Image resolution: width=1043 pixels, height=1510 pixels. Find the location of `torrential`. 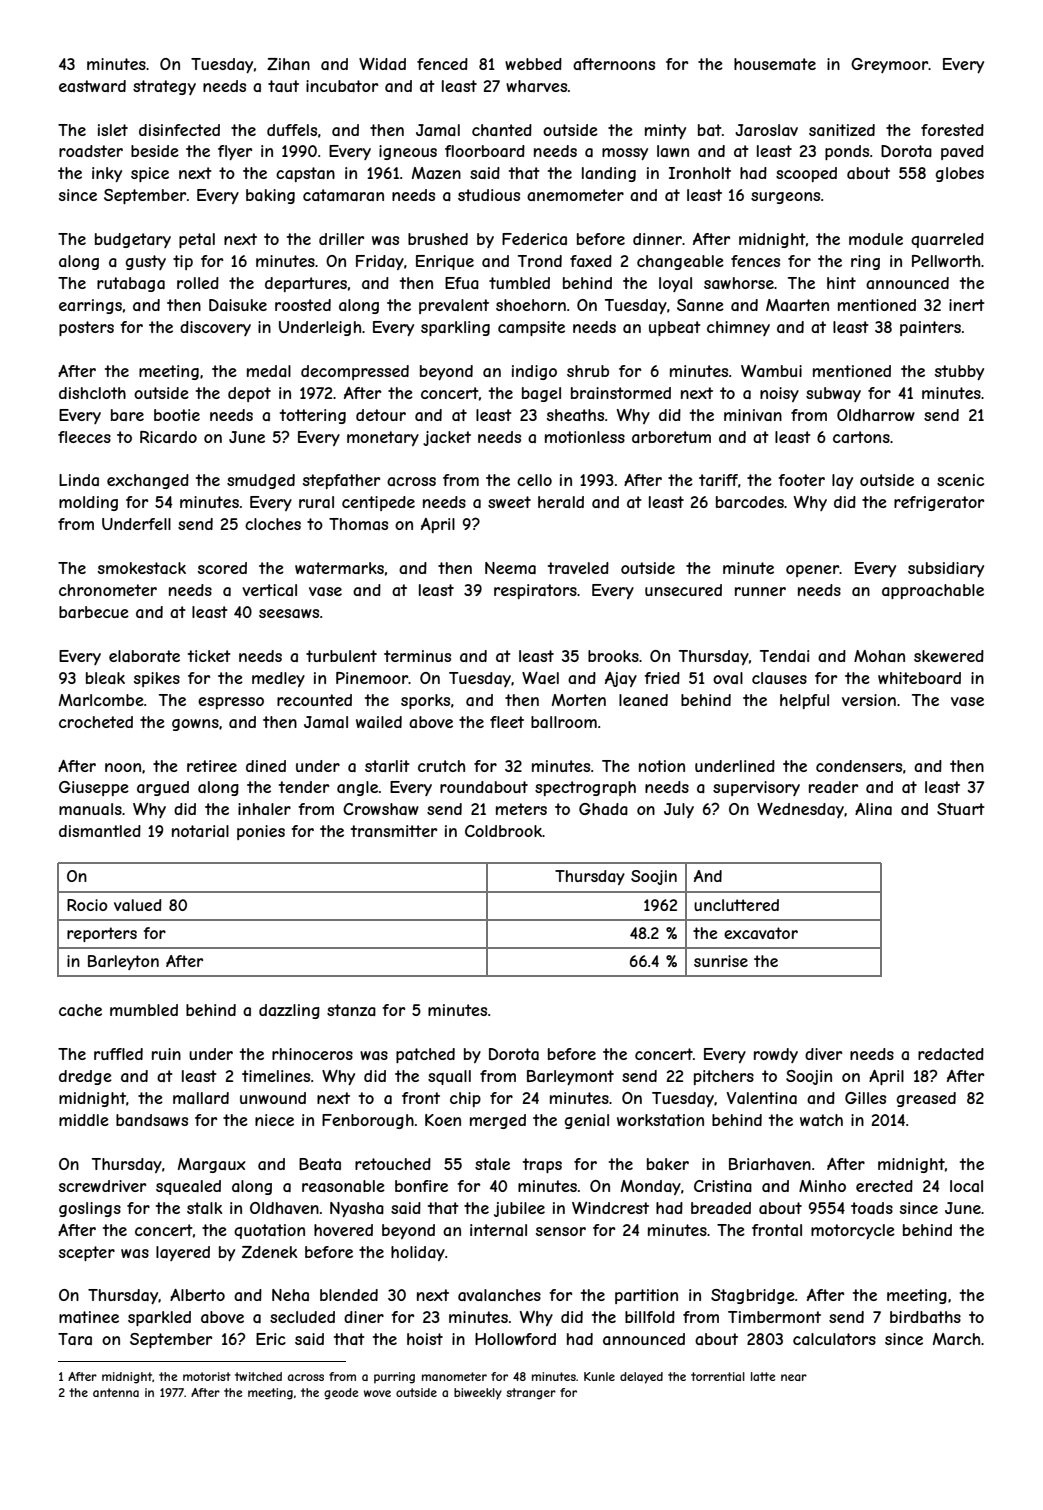

torrential is located at coordinates (718, 1376).
